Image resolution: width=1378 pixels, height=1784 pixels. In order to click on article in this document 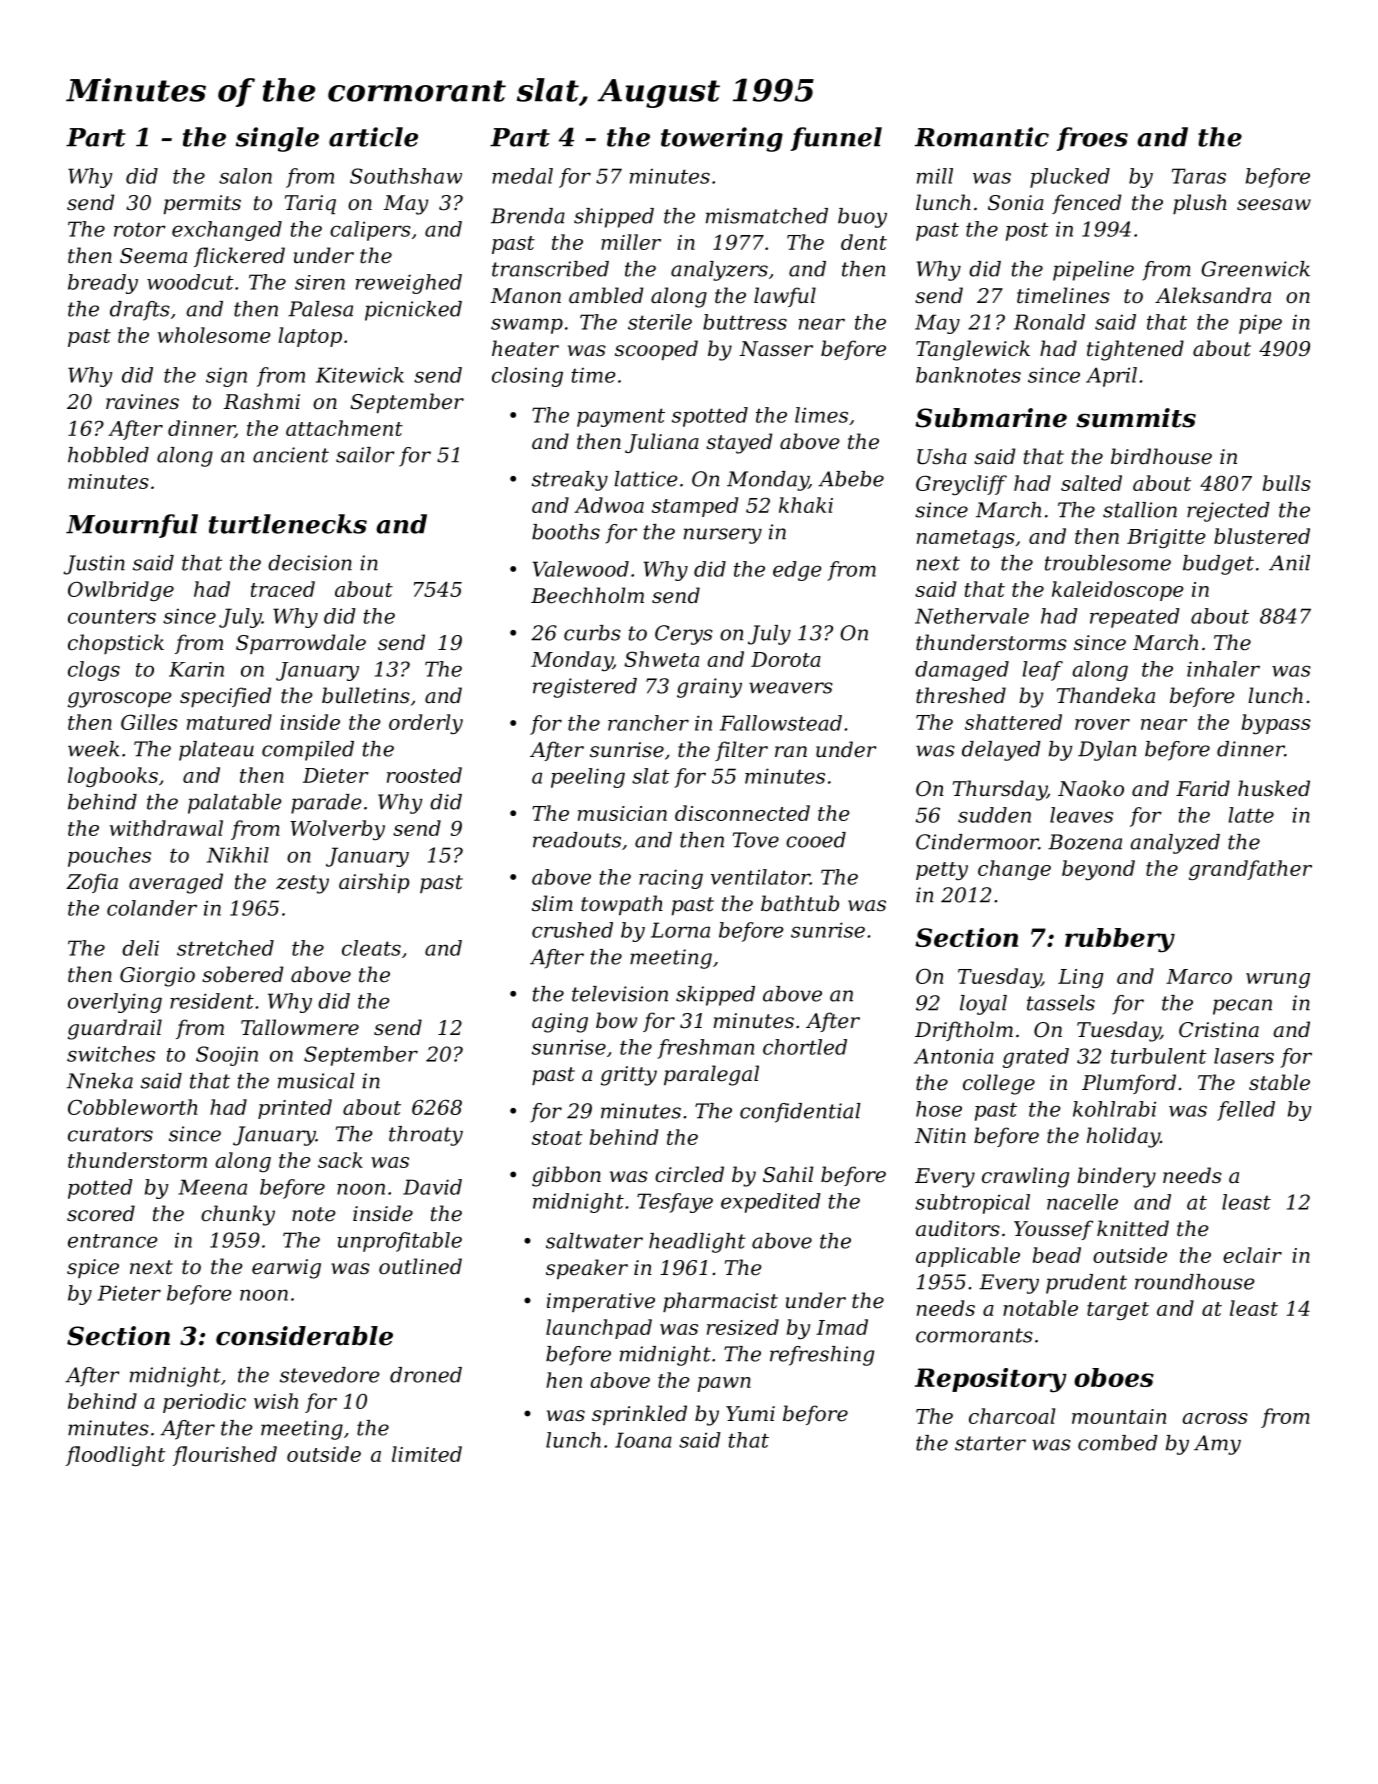, I will do `click(373, 137)`.
